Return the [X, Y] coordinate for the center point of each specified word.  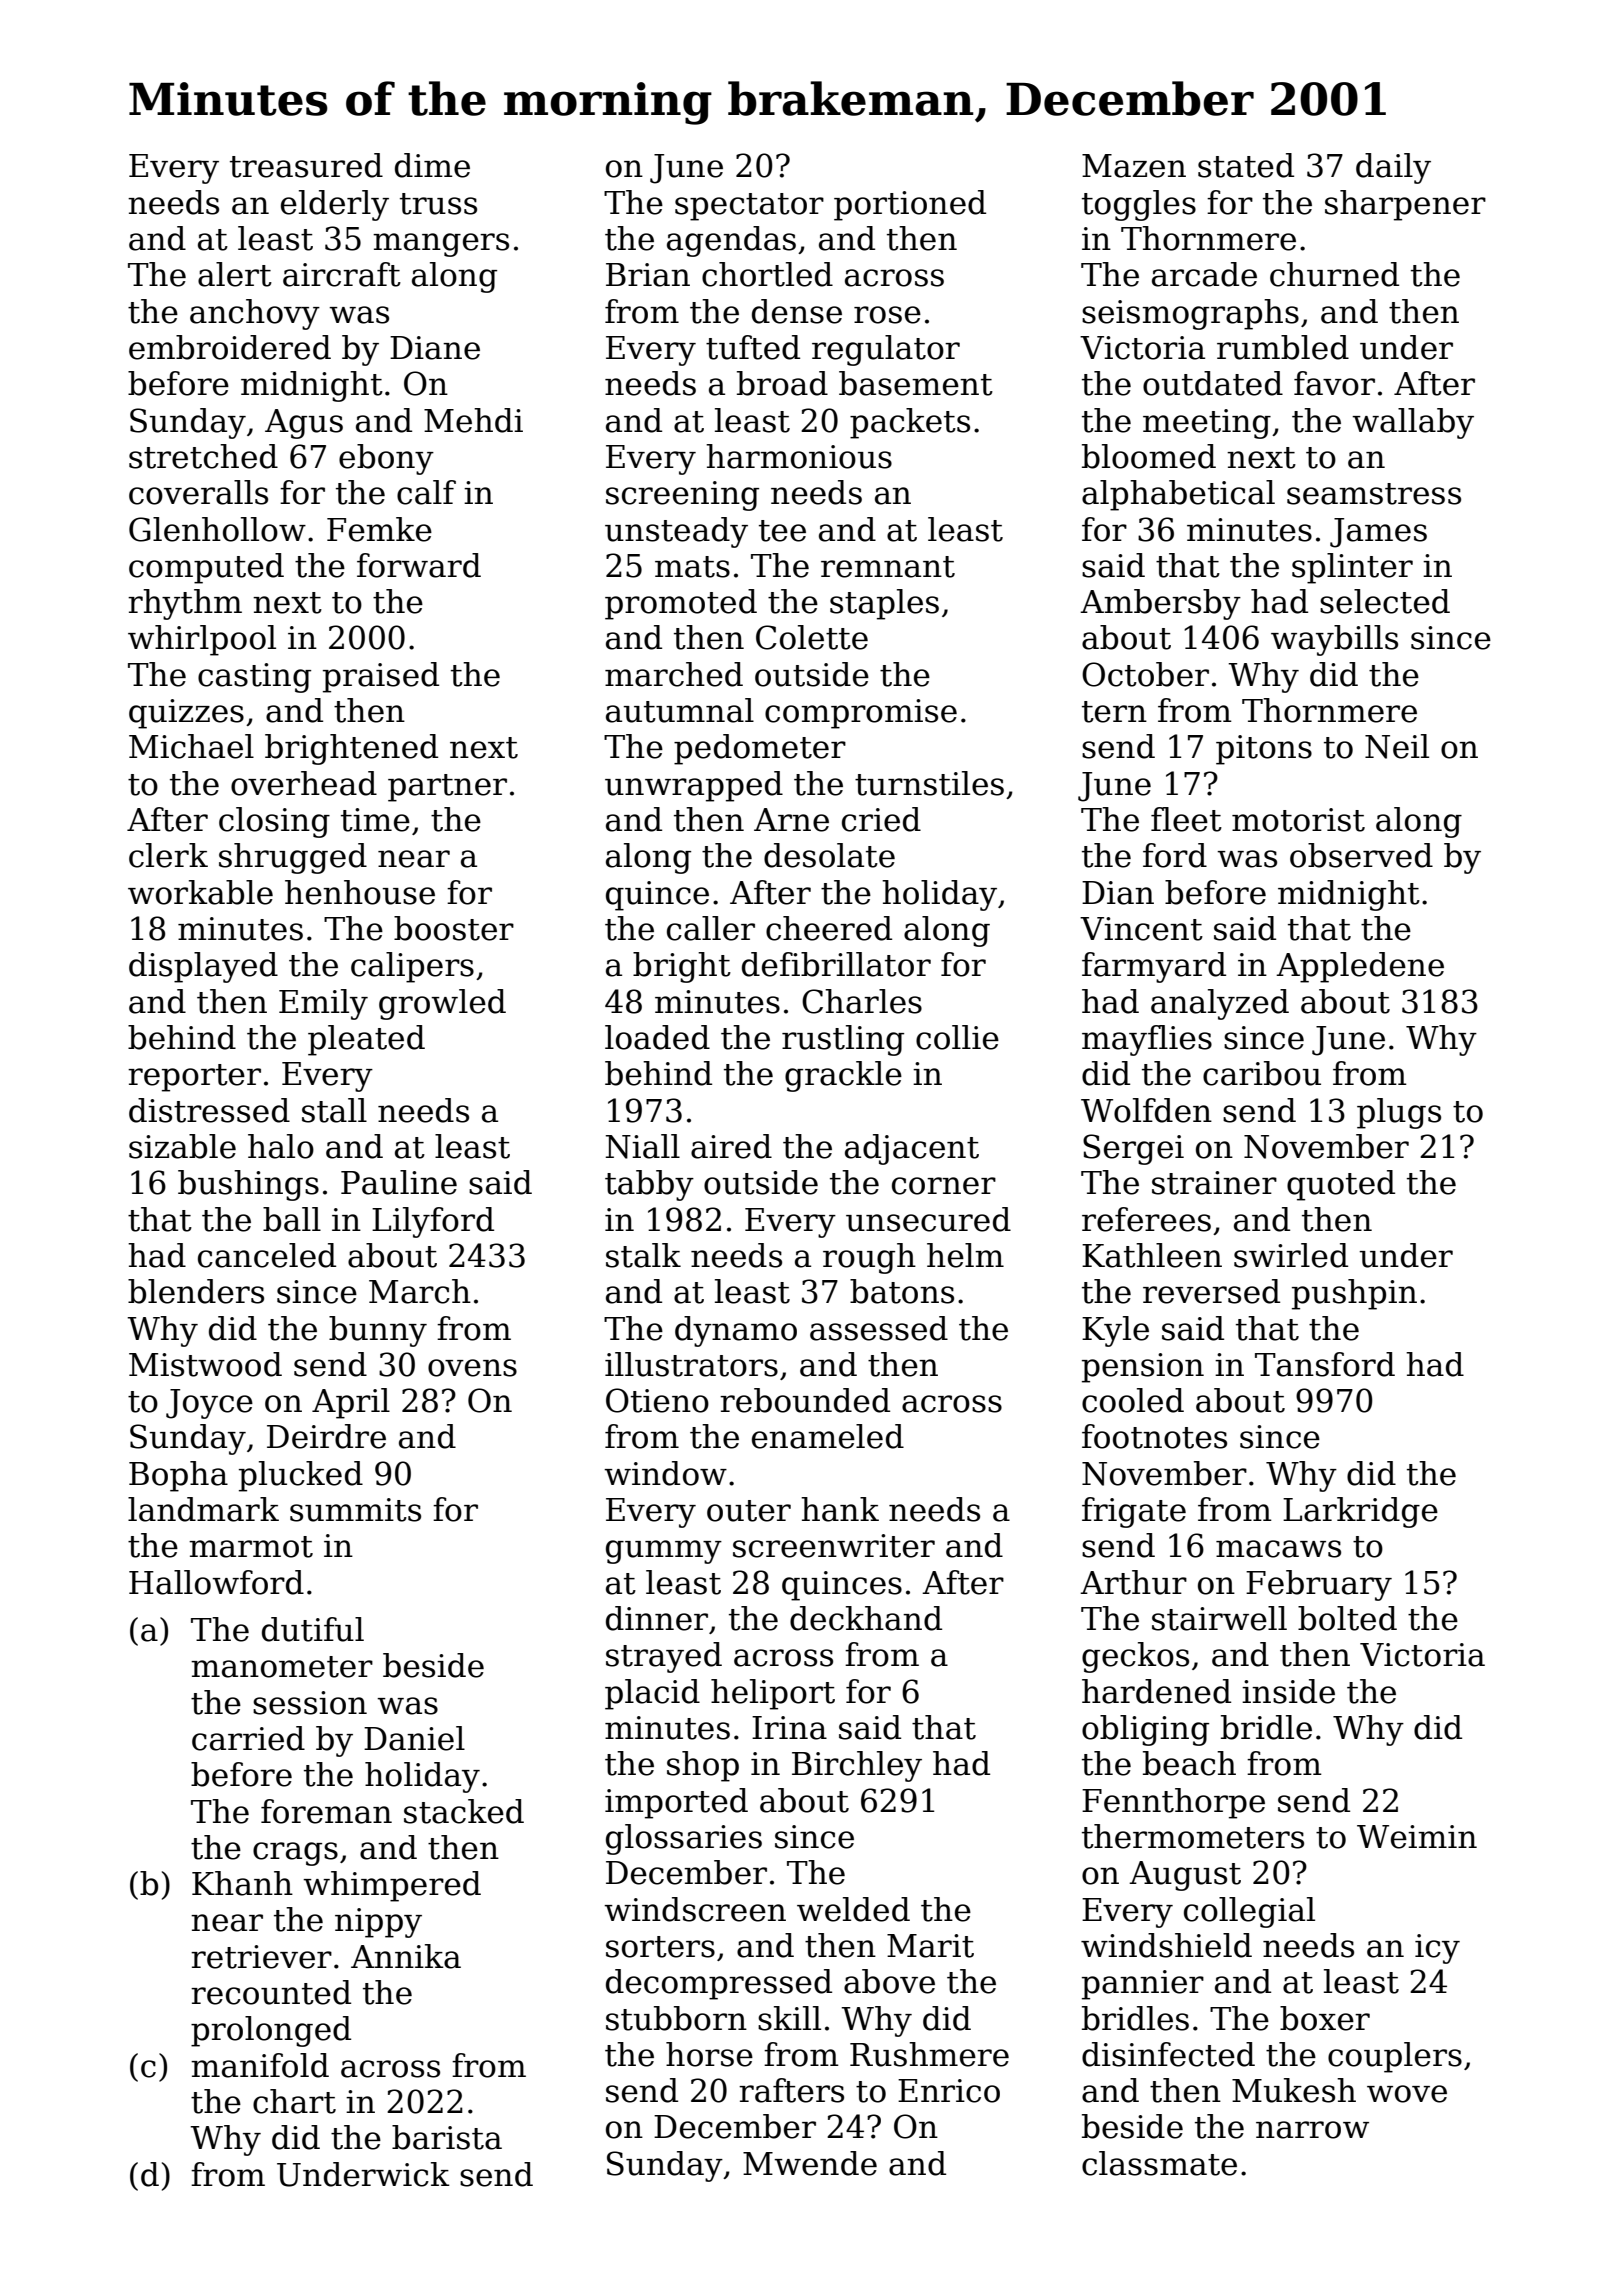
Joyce [209, 1404]
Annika [406, 1956]
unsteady [676, 532]
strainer [1214, 1183]
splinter [1352, 568]
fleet [1186, 819]
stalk [643, 1255]
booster [454, 928]
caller [711, 928]
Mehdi [473, 420]
